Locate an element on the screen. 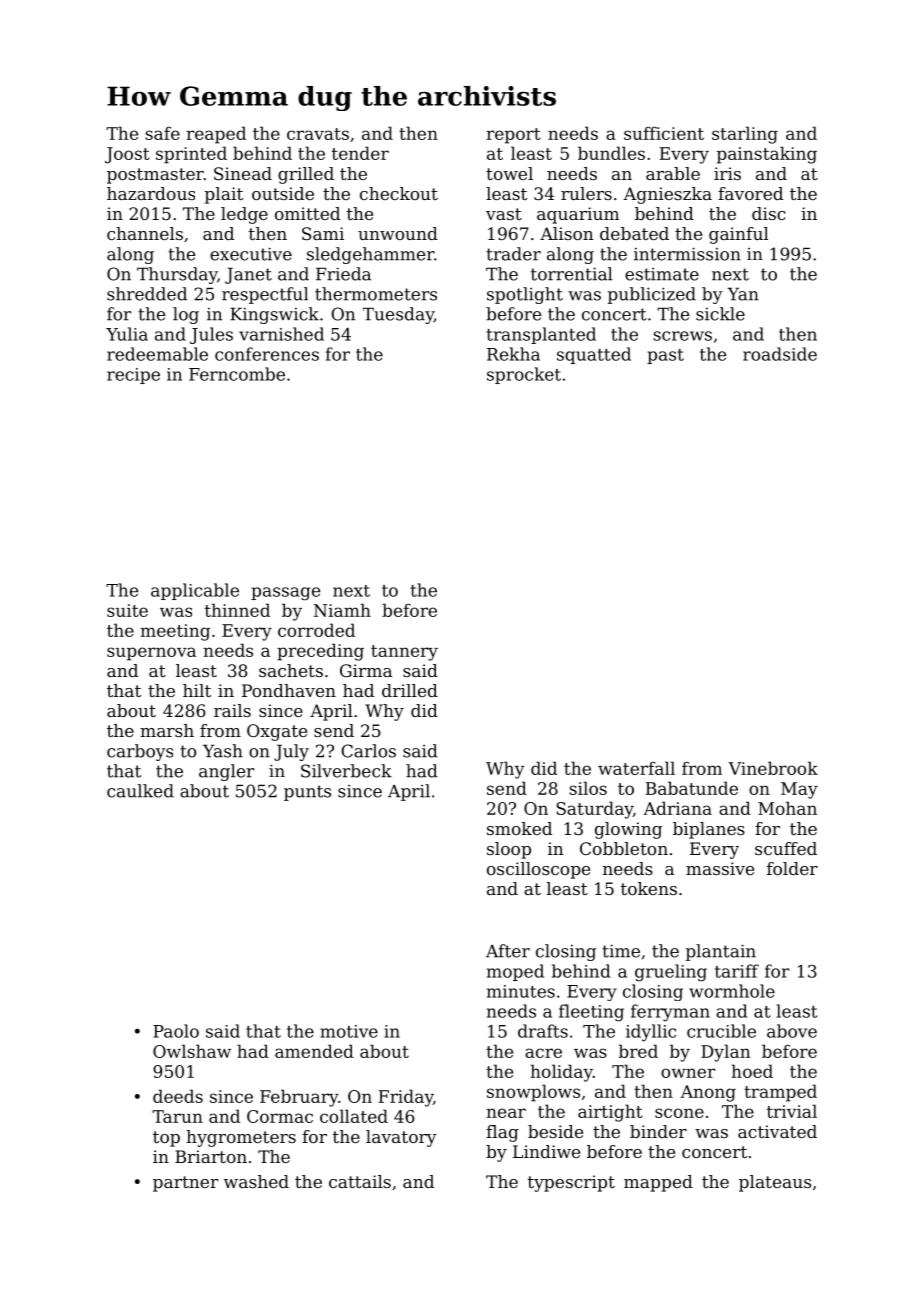  roadside is located at coordinates (780, 354).
